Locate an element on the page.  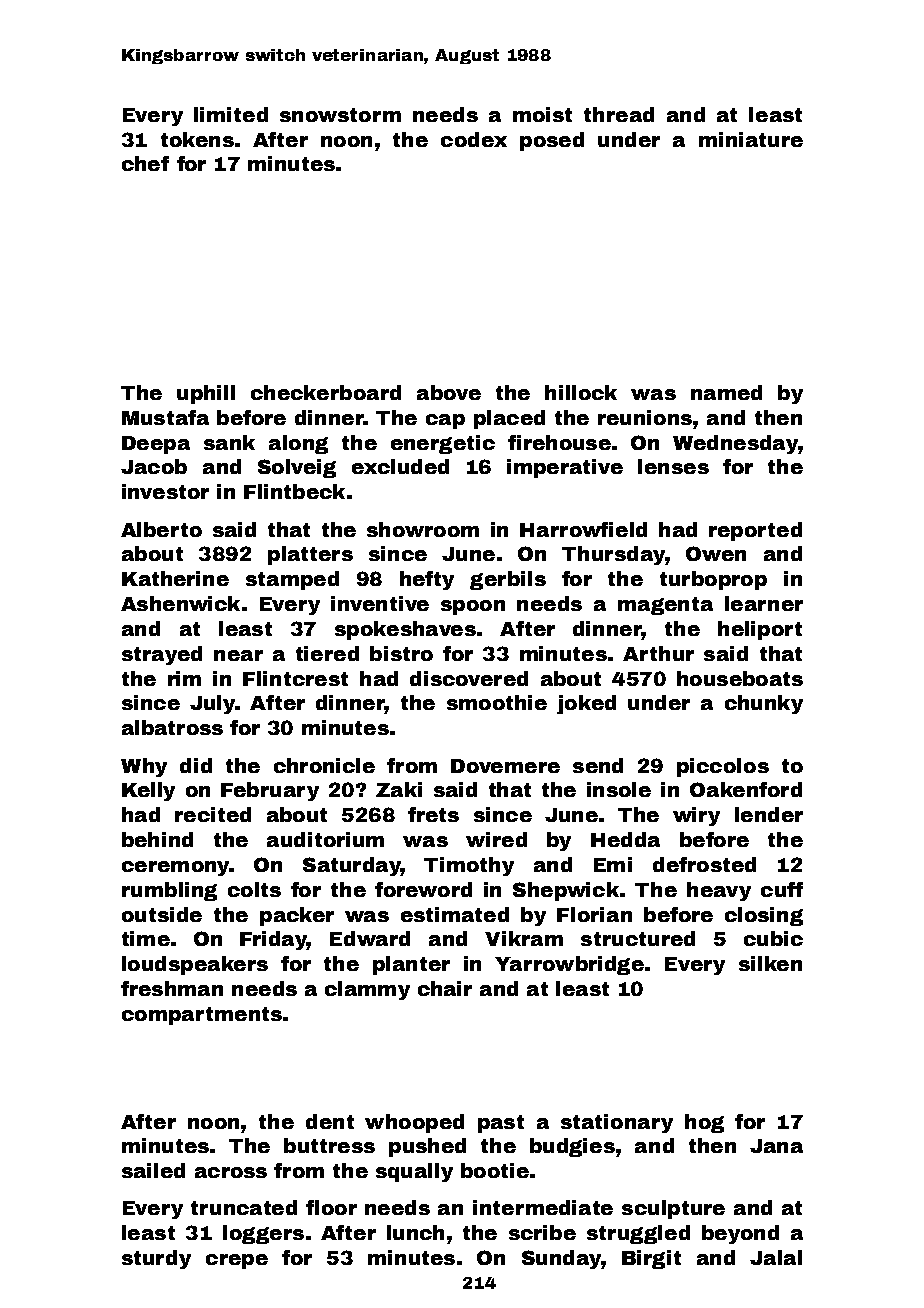
chair is located at coordinates (445, 988).
